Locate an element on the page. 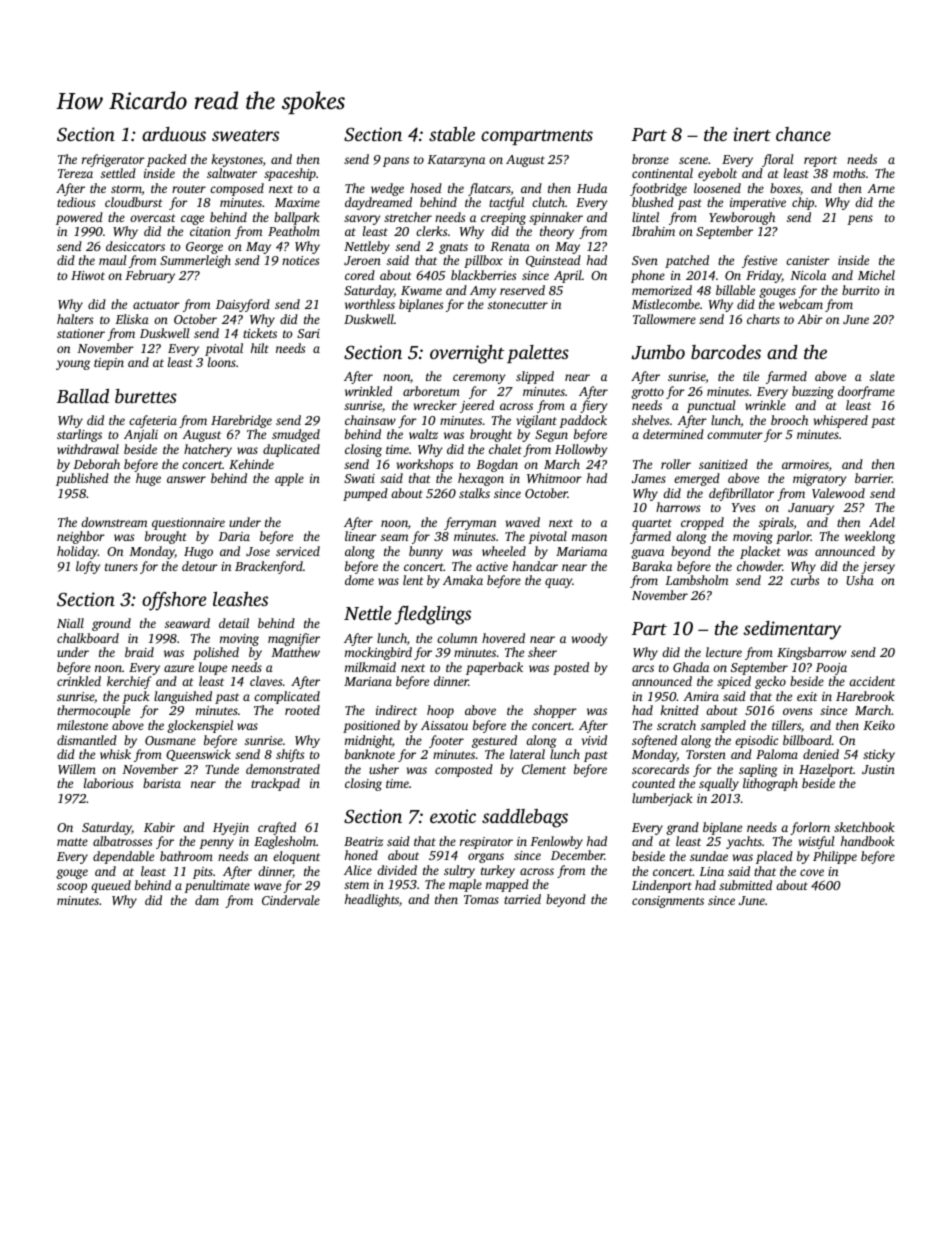 The height and width of the page is (1233, 952). patched is located at coordinates (687, 261).
